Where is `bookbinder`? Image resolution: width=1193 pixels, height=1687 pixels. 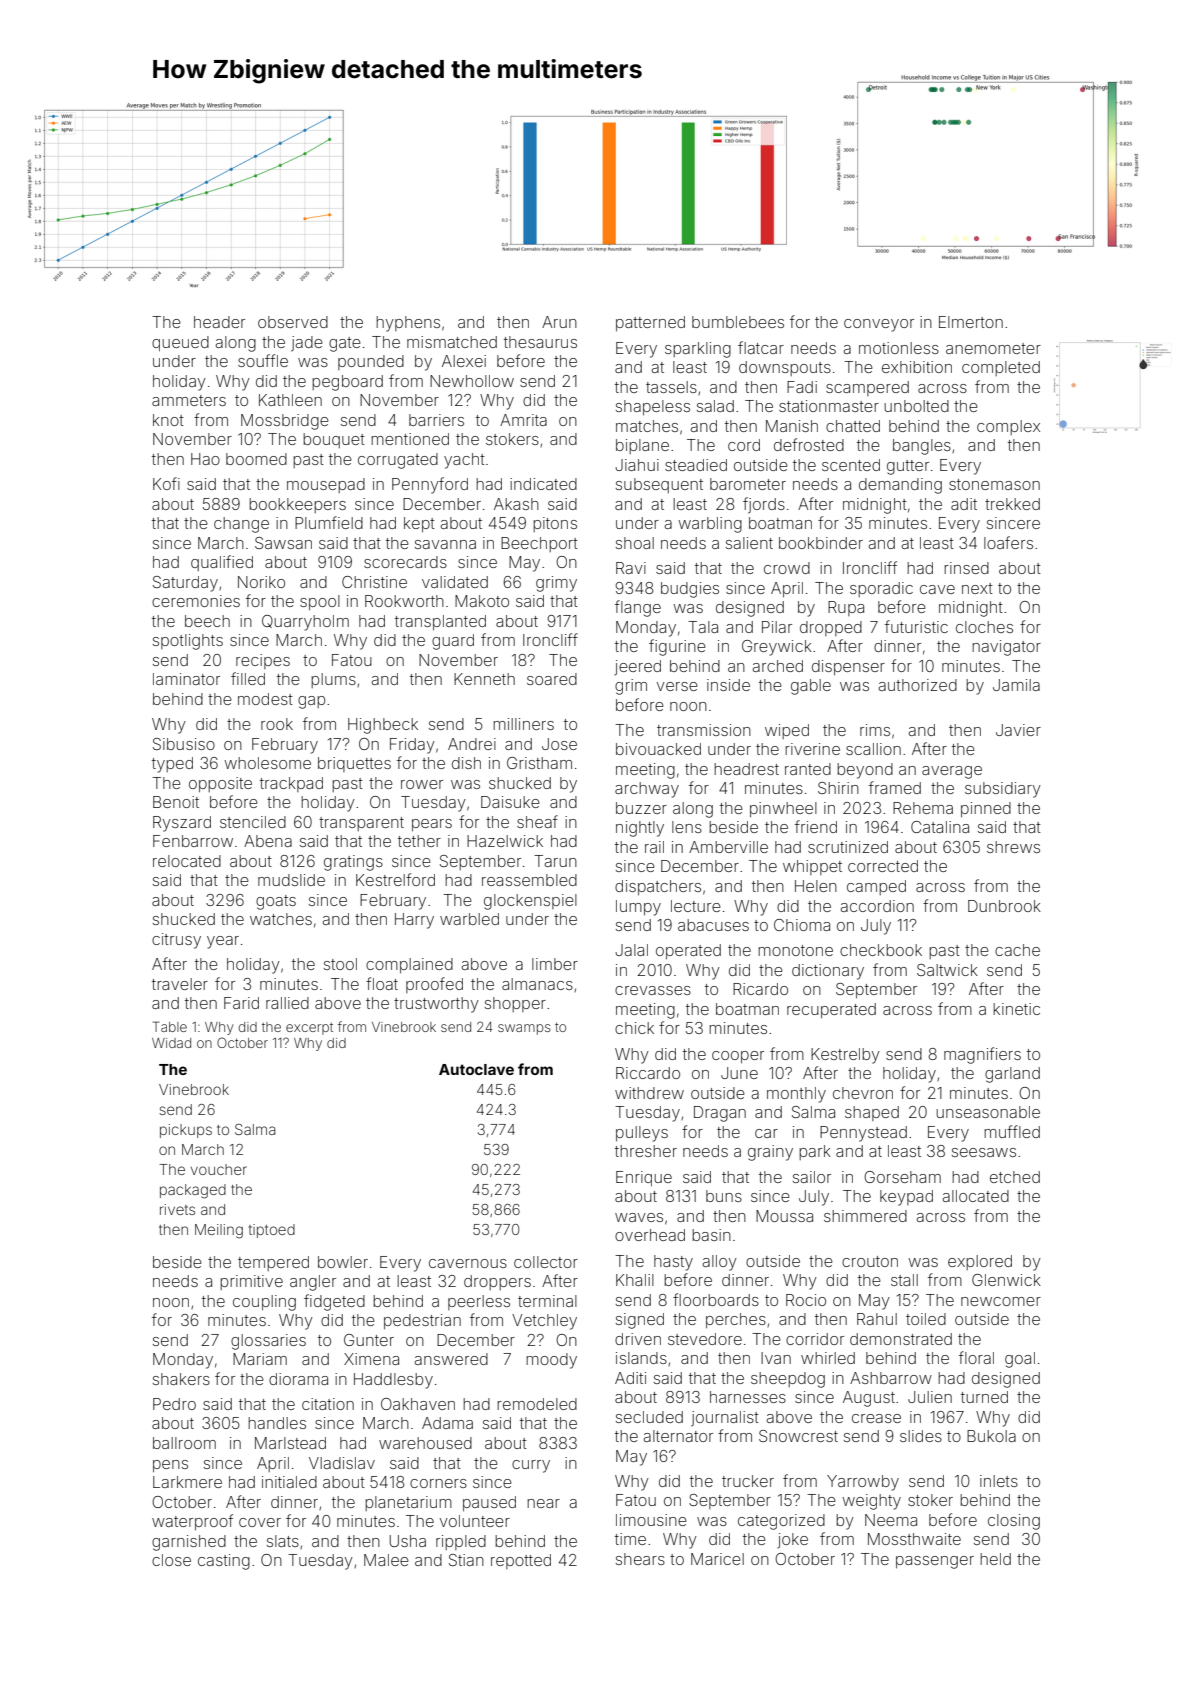 bookbinder is located at coordinates (821, 543).
